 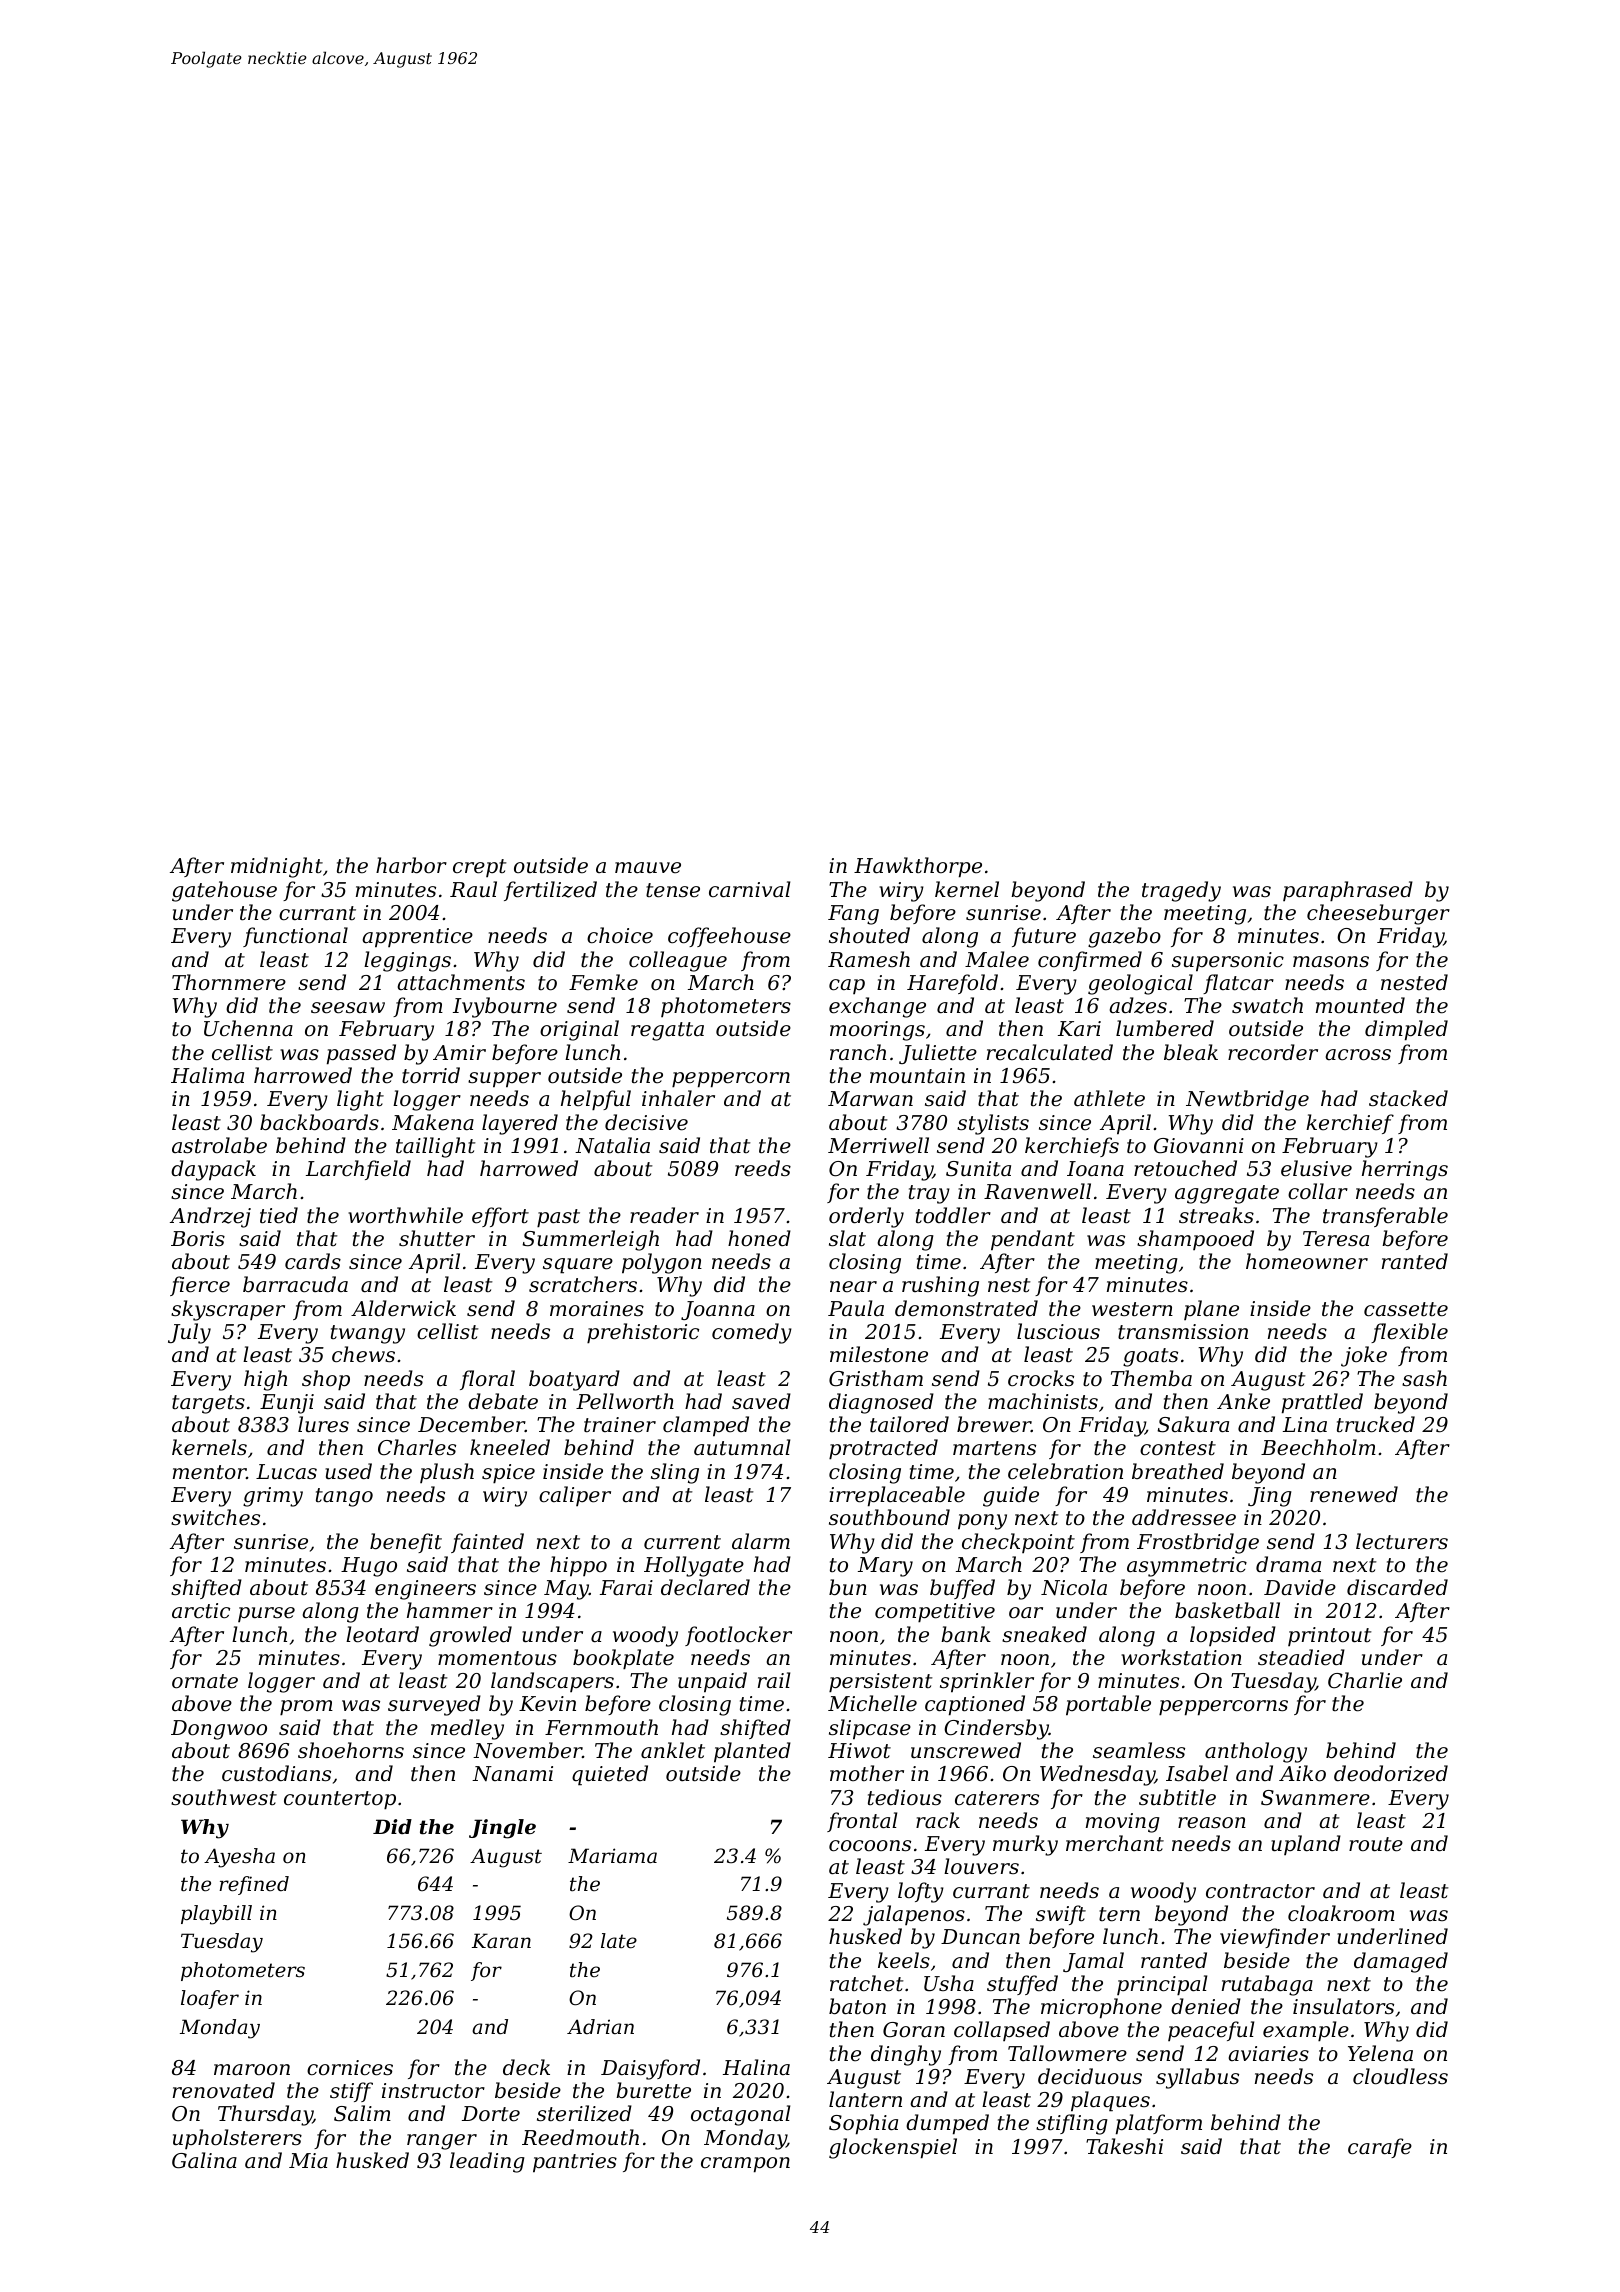 What do you see at coordinates (1109, 1098) in the page?
I see `athlete` at bounding box center [1109, 1098].
